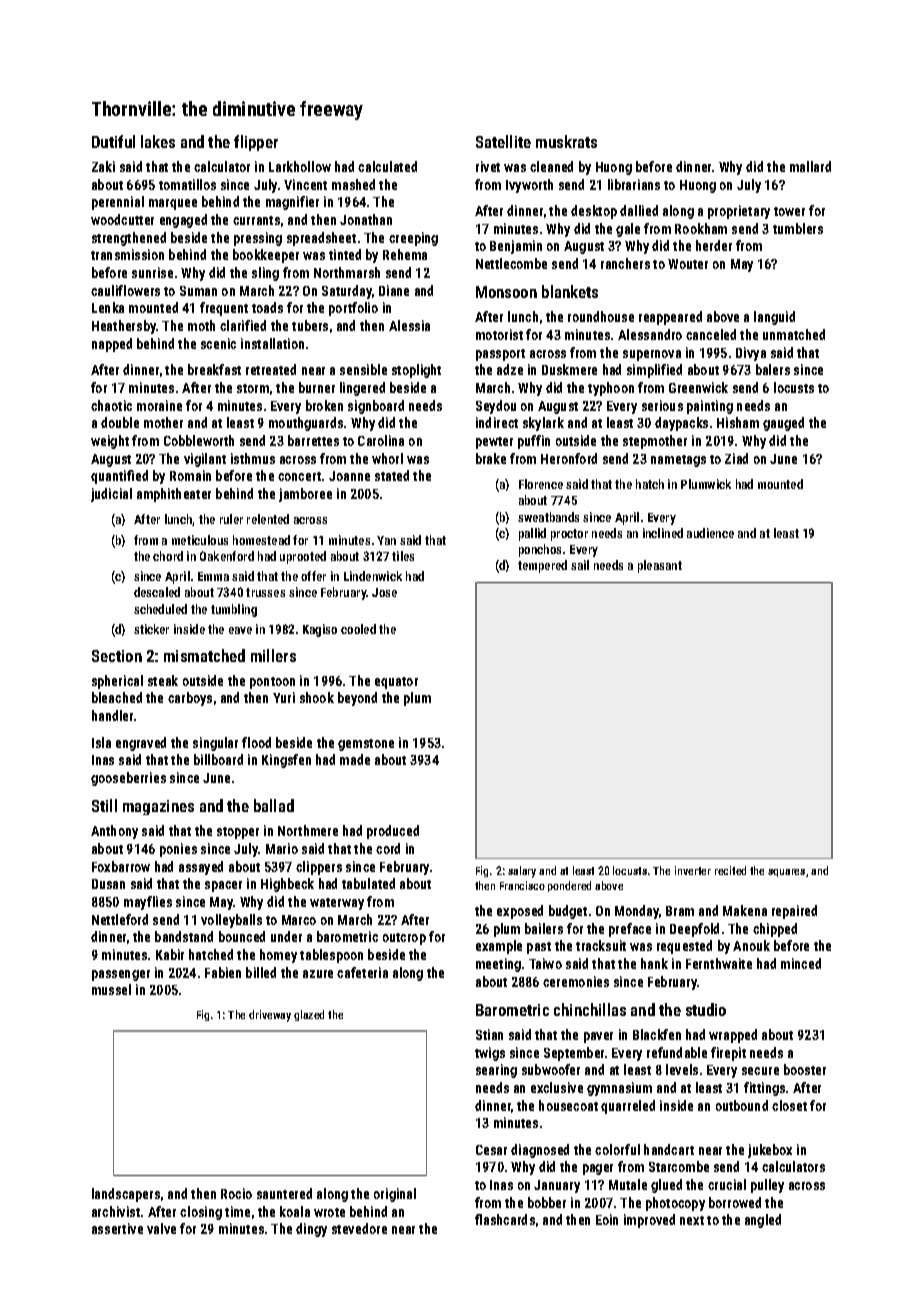 This screenshot has width=924, height=1308. What do you see at coordinates (118, 203) in the screenshot?
I see `perennial` at bounding box center [118, 203].
